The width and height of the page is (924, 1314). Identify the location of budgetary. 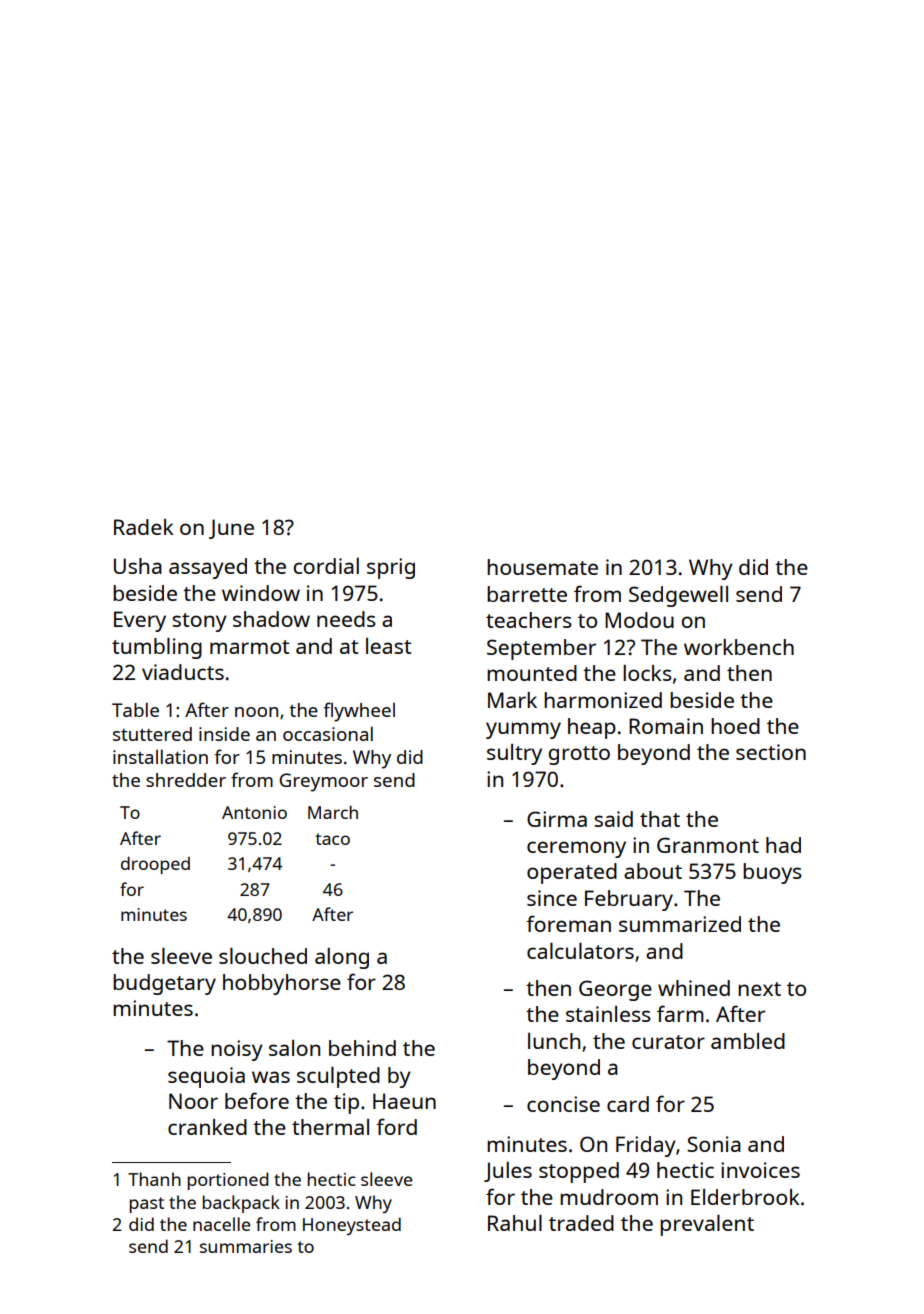
(164, 984).
